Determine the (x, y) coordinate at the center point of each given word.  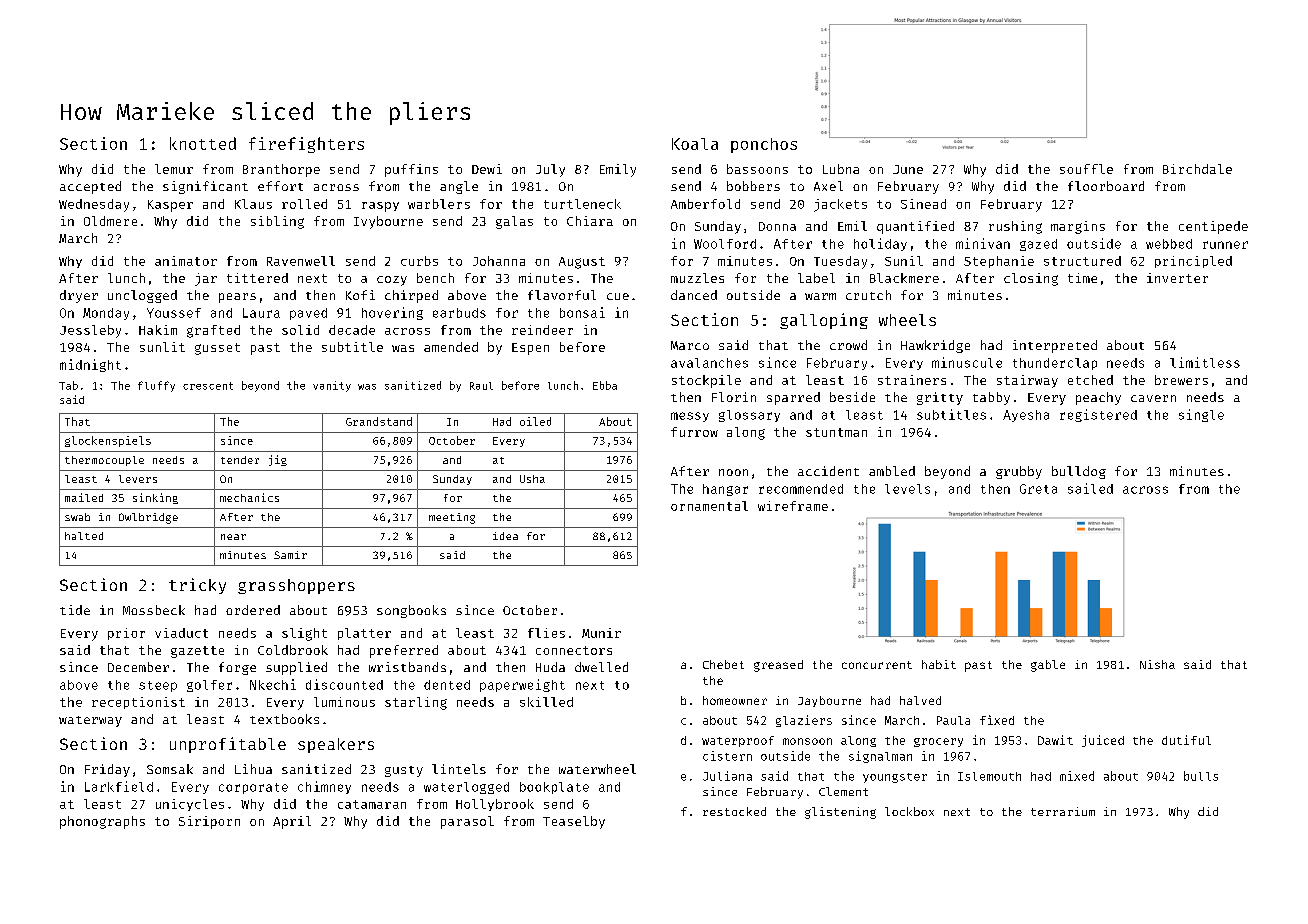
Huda (550, 667)
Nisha (1157, 664)
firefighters (306, 145)
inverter (1177, 278)
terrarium (1063, 811)
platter (364, 634)
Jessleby (90, 331)
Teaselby (574, 822)
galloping (824, 321)
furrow (694, 432)
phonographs (102, 822)
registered (1098, 415)
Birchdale (1197, 169)
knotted (203, 143)
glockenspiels (108, 441)
